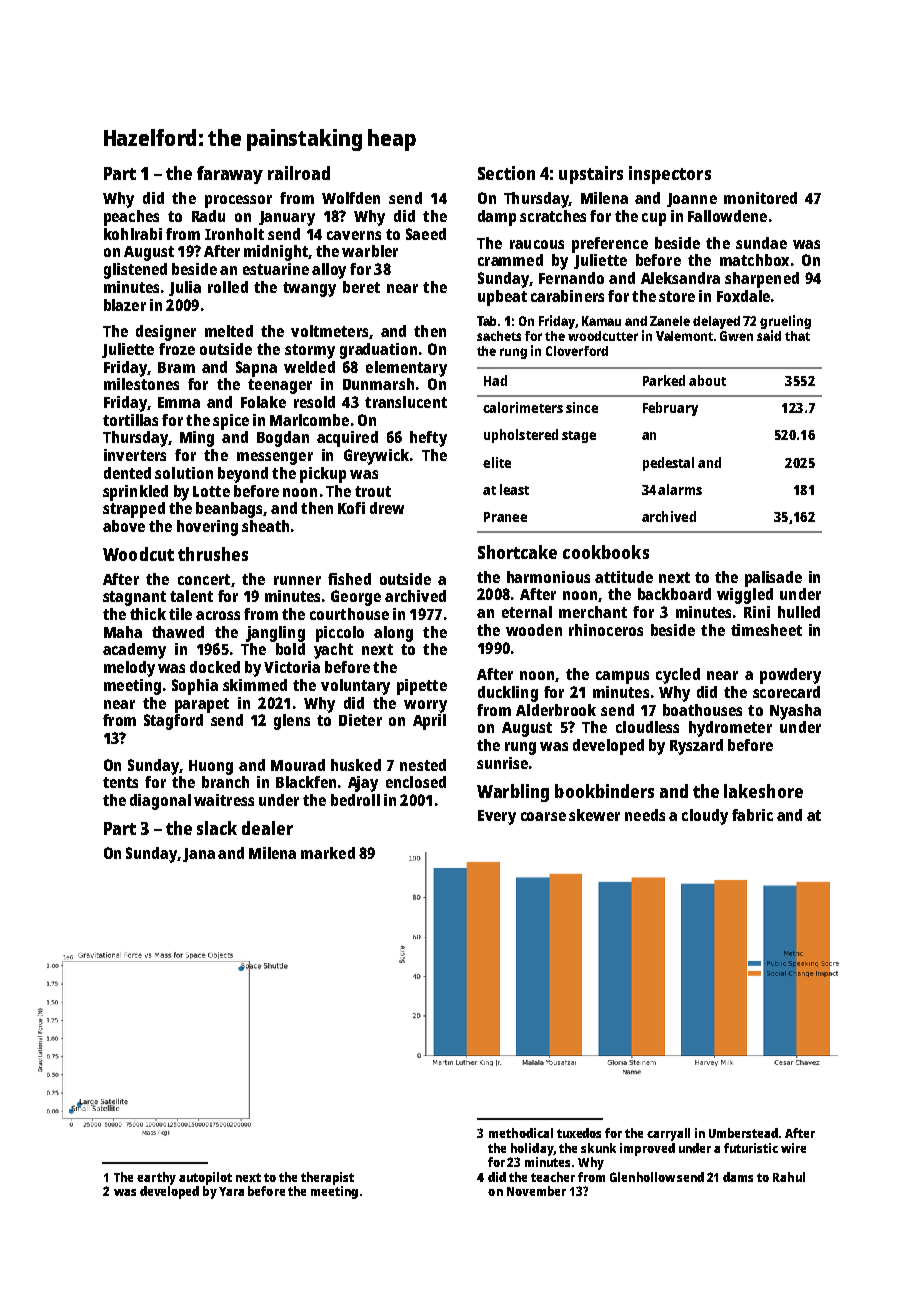 This screenshot has height=1311, width=924. Describe the element at coordinates (205, 1178) in the screenshot. I see `autopilot` at that location.
